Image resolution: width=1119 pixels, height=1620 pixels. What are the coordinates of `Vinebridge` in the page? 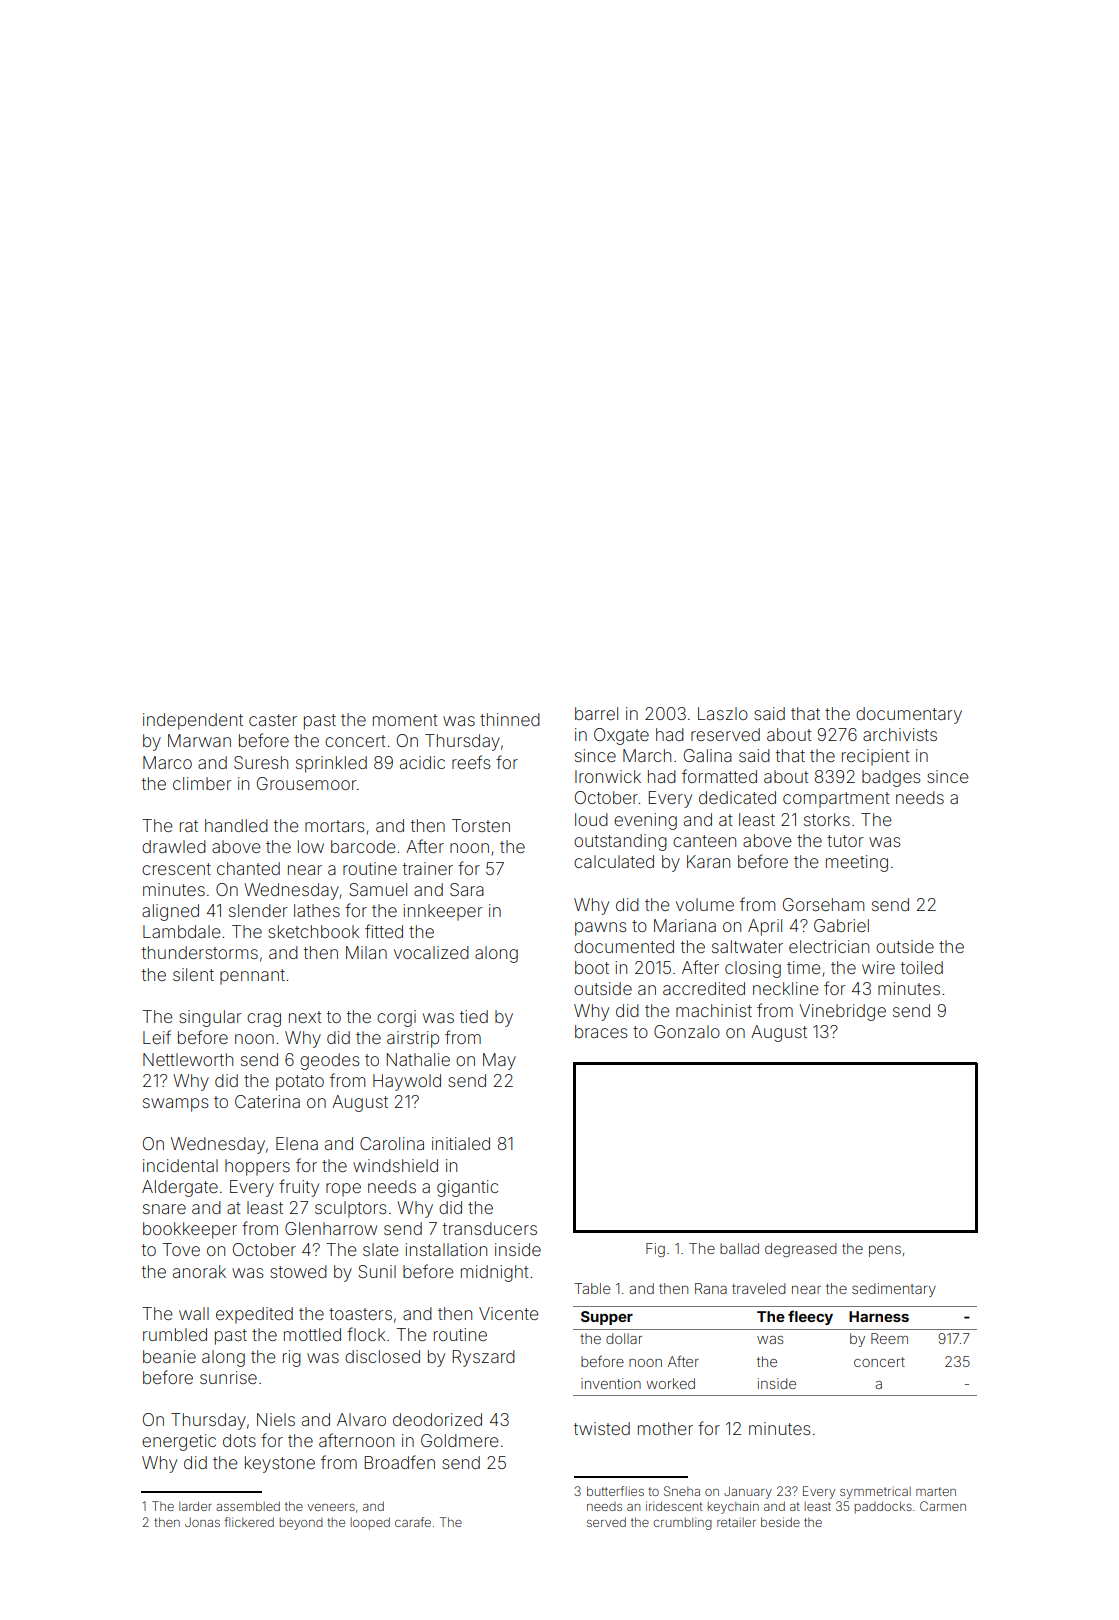 It's located at (842, 1012).
